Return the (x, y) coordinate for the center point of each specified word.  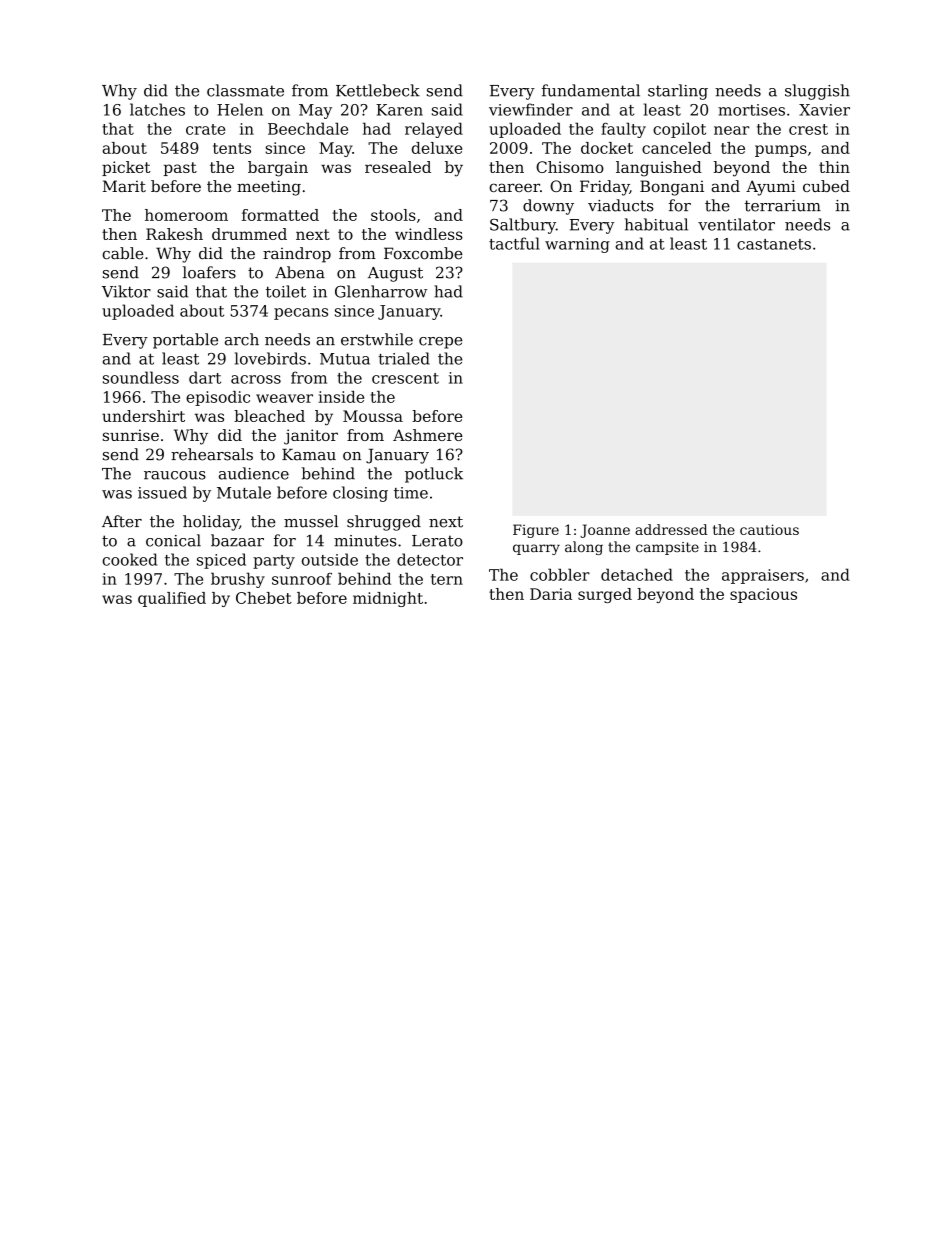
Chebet (264, 598)
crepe (440, 343)
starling (678, 92)
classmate (245, 90)
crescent (405, 378)
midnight (388, 599)
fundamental (591, 90)
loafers (209, 272)
